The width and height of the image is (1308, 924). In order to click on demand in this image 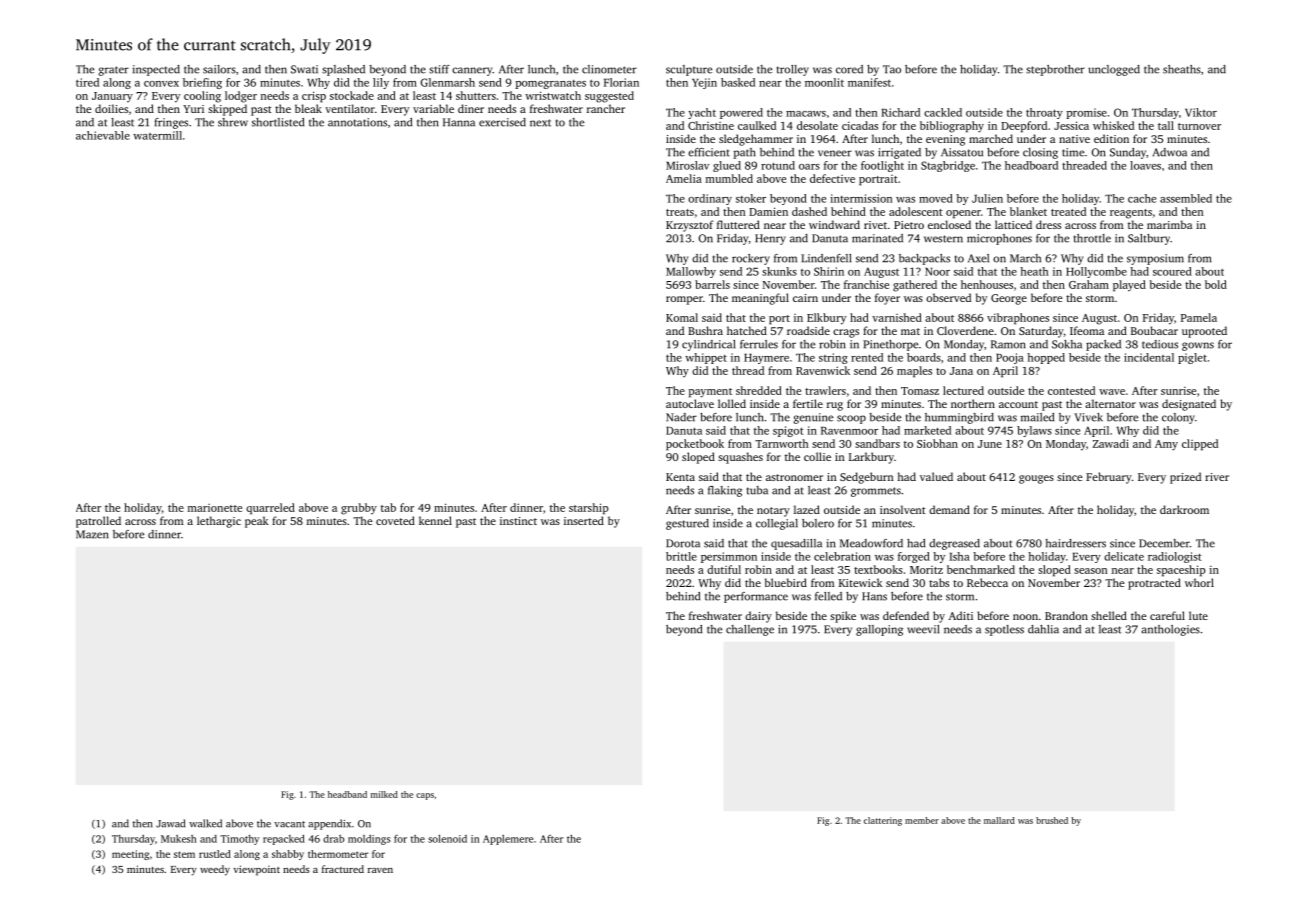, I will do `click(949, 509)`.
